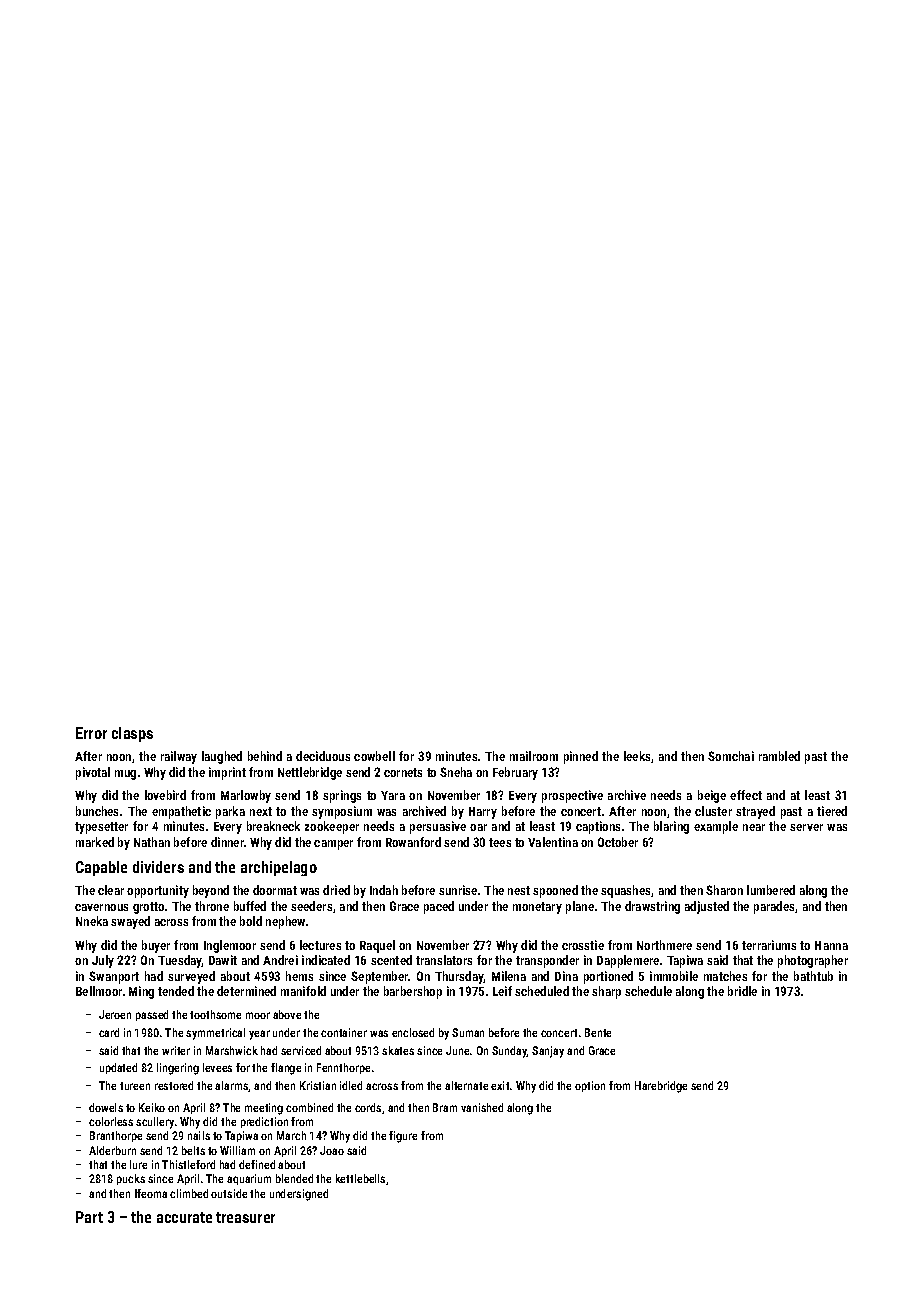 This document has height=1308, width=924. I want to click on Nettlebridge, so click(310, 773).
